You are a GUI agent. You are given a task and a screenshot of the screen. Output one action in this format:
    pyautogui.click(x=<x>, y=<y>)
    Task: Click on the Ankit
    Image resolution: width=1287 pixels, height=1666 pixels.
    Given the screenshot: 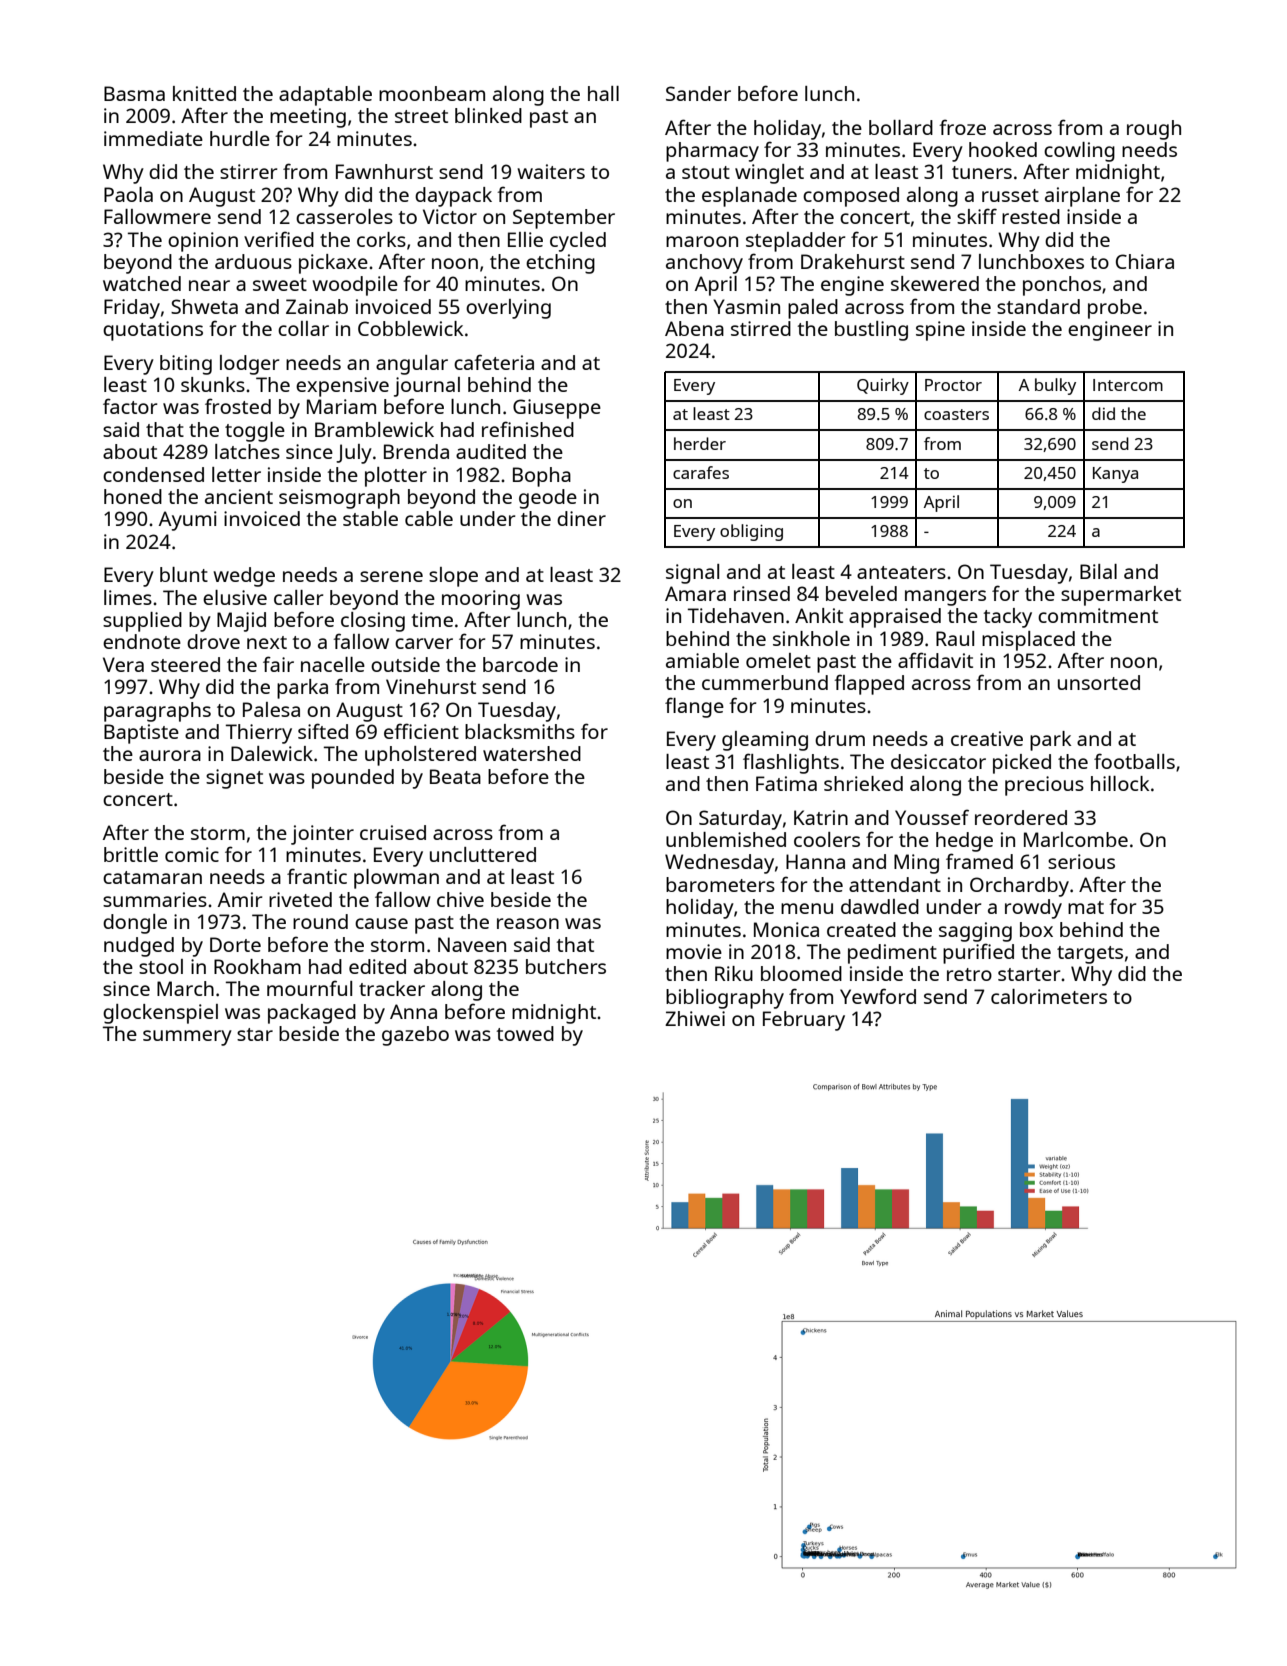 What is the action you would take?
    pyautogui.click(x=819, y=615)
